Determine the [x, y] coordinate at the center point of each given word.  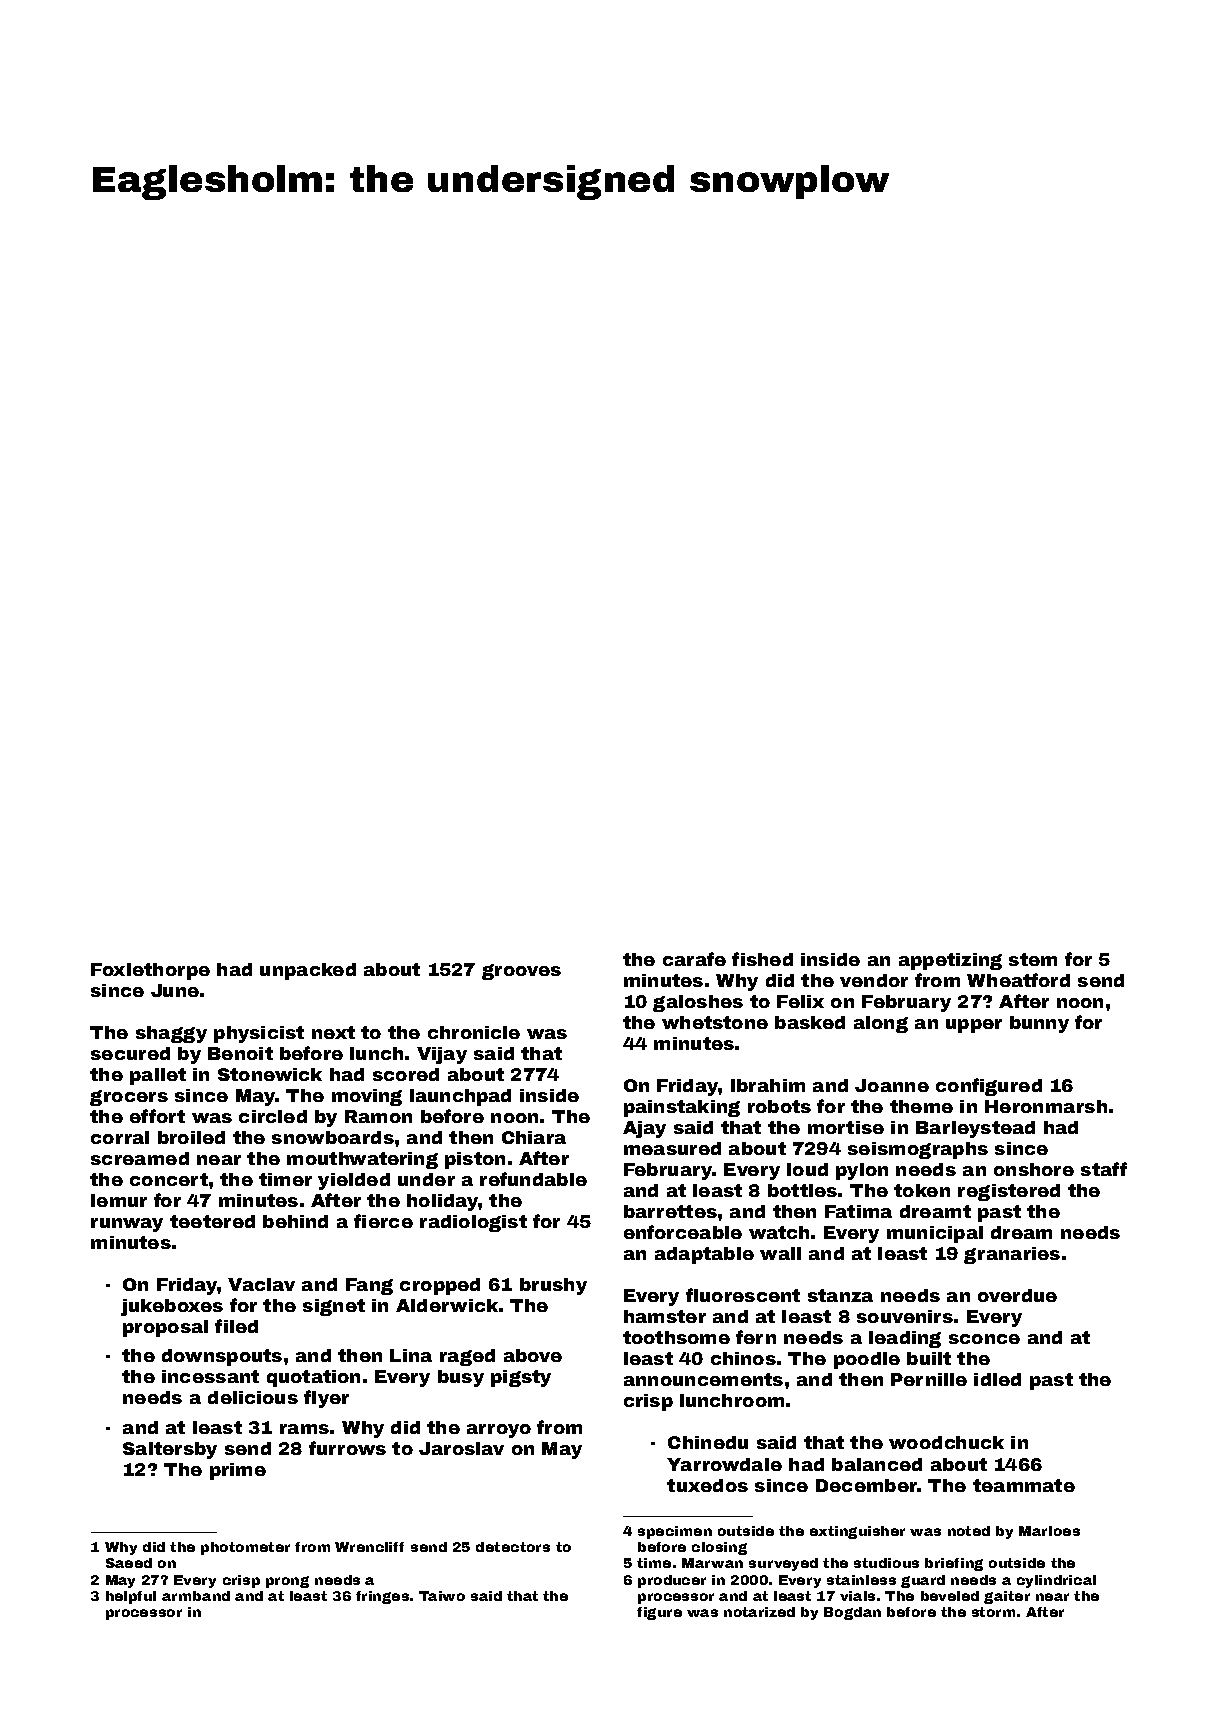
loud [807, 1169]
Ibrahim [768, 1085]
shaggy [171, 1034]
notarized [759, 1612]
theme [921, 1106]
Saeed [129, 1563]
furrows [347, 1448]
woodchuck [946, 1442]
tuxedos [707, 1485]
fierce [383, 1221]
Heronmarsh [1046, 1106]
